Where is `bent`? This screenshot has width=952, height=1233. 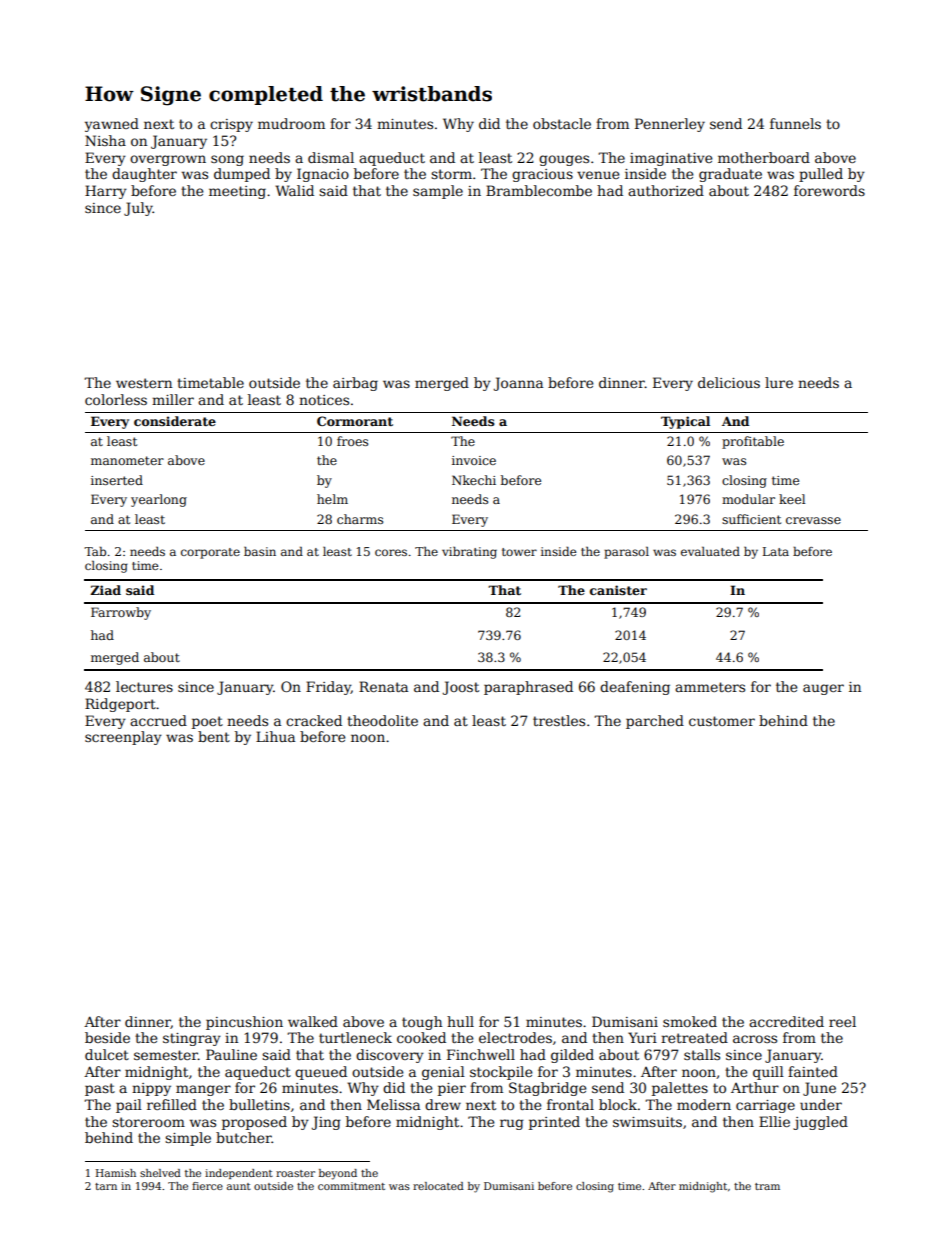 bent is located at coordinates (214, 736).
